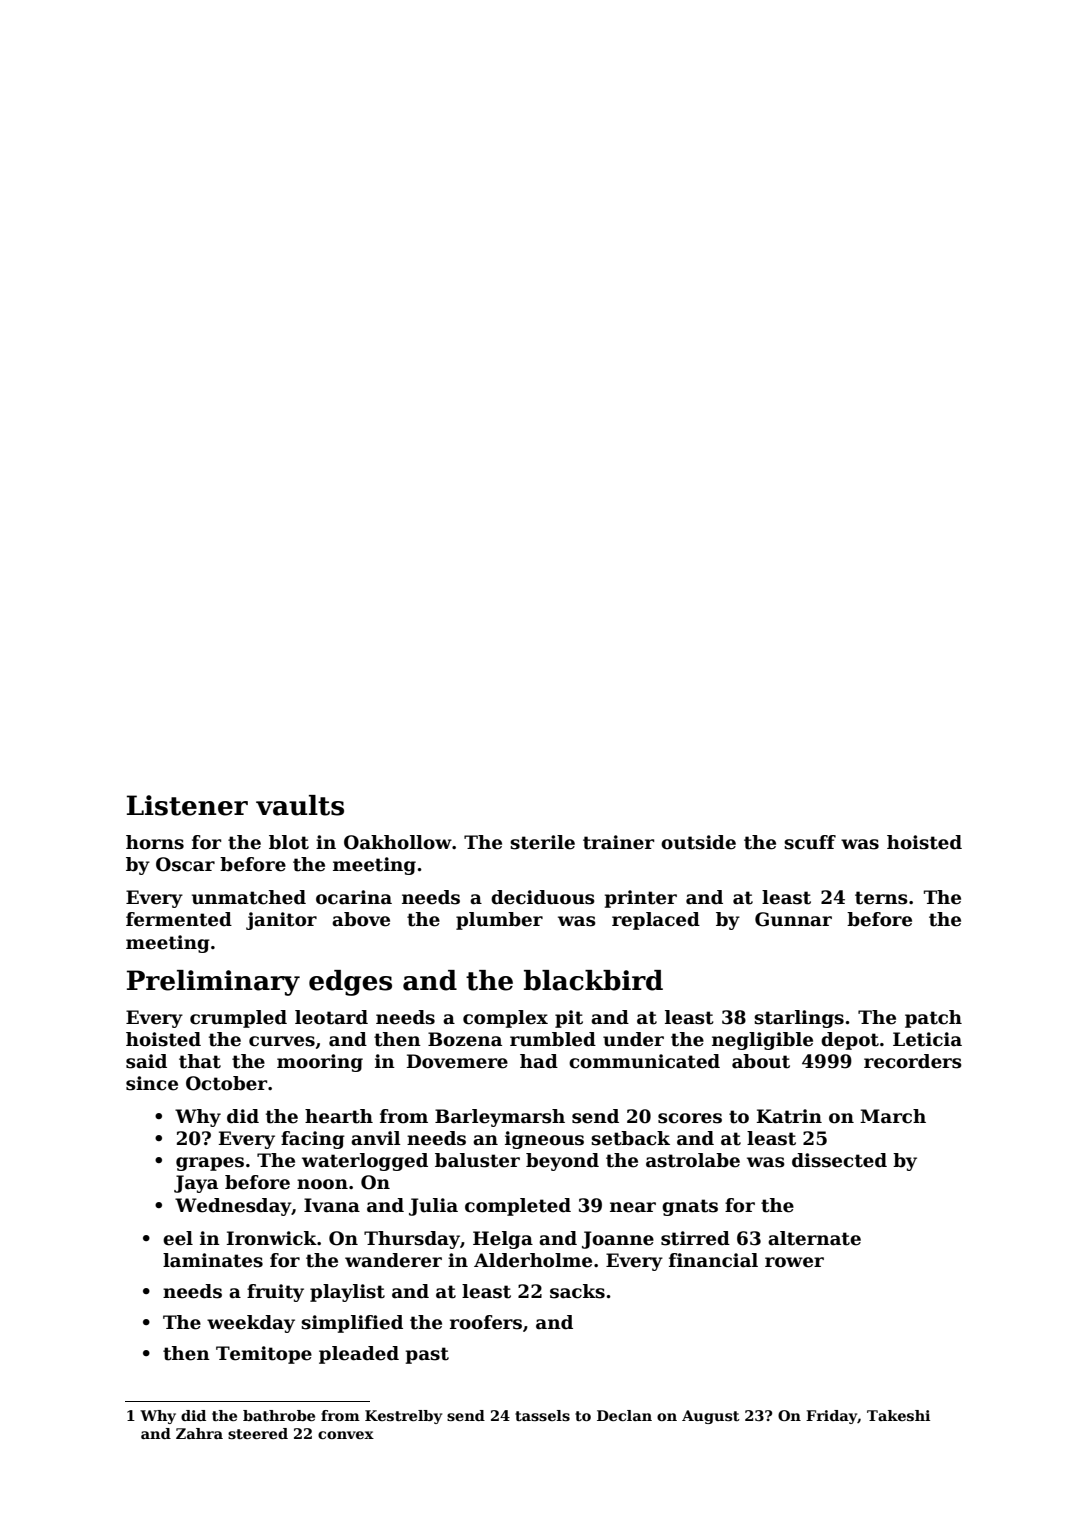  I want to click on fruity, so click(275, 1293).
